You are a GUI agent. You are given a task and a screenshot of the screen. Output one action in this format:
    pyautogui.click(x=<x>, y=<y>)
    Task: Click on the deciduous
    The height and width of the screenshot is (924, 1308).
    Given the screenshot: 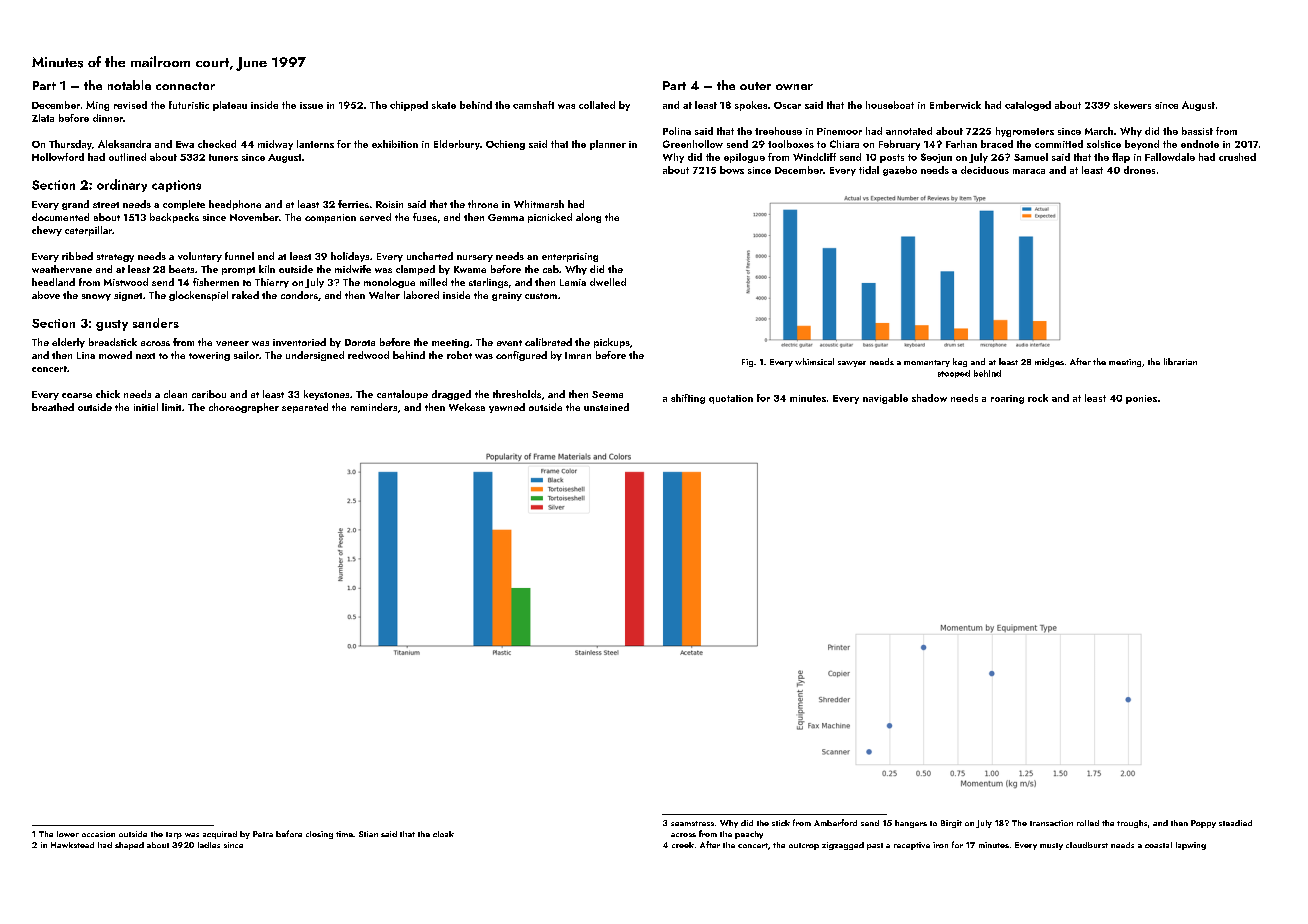 What is the action you would take?
    pyautogui.click(x=985, y=170)
